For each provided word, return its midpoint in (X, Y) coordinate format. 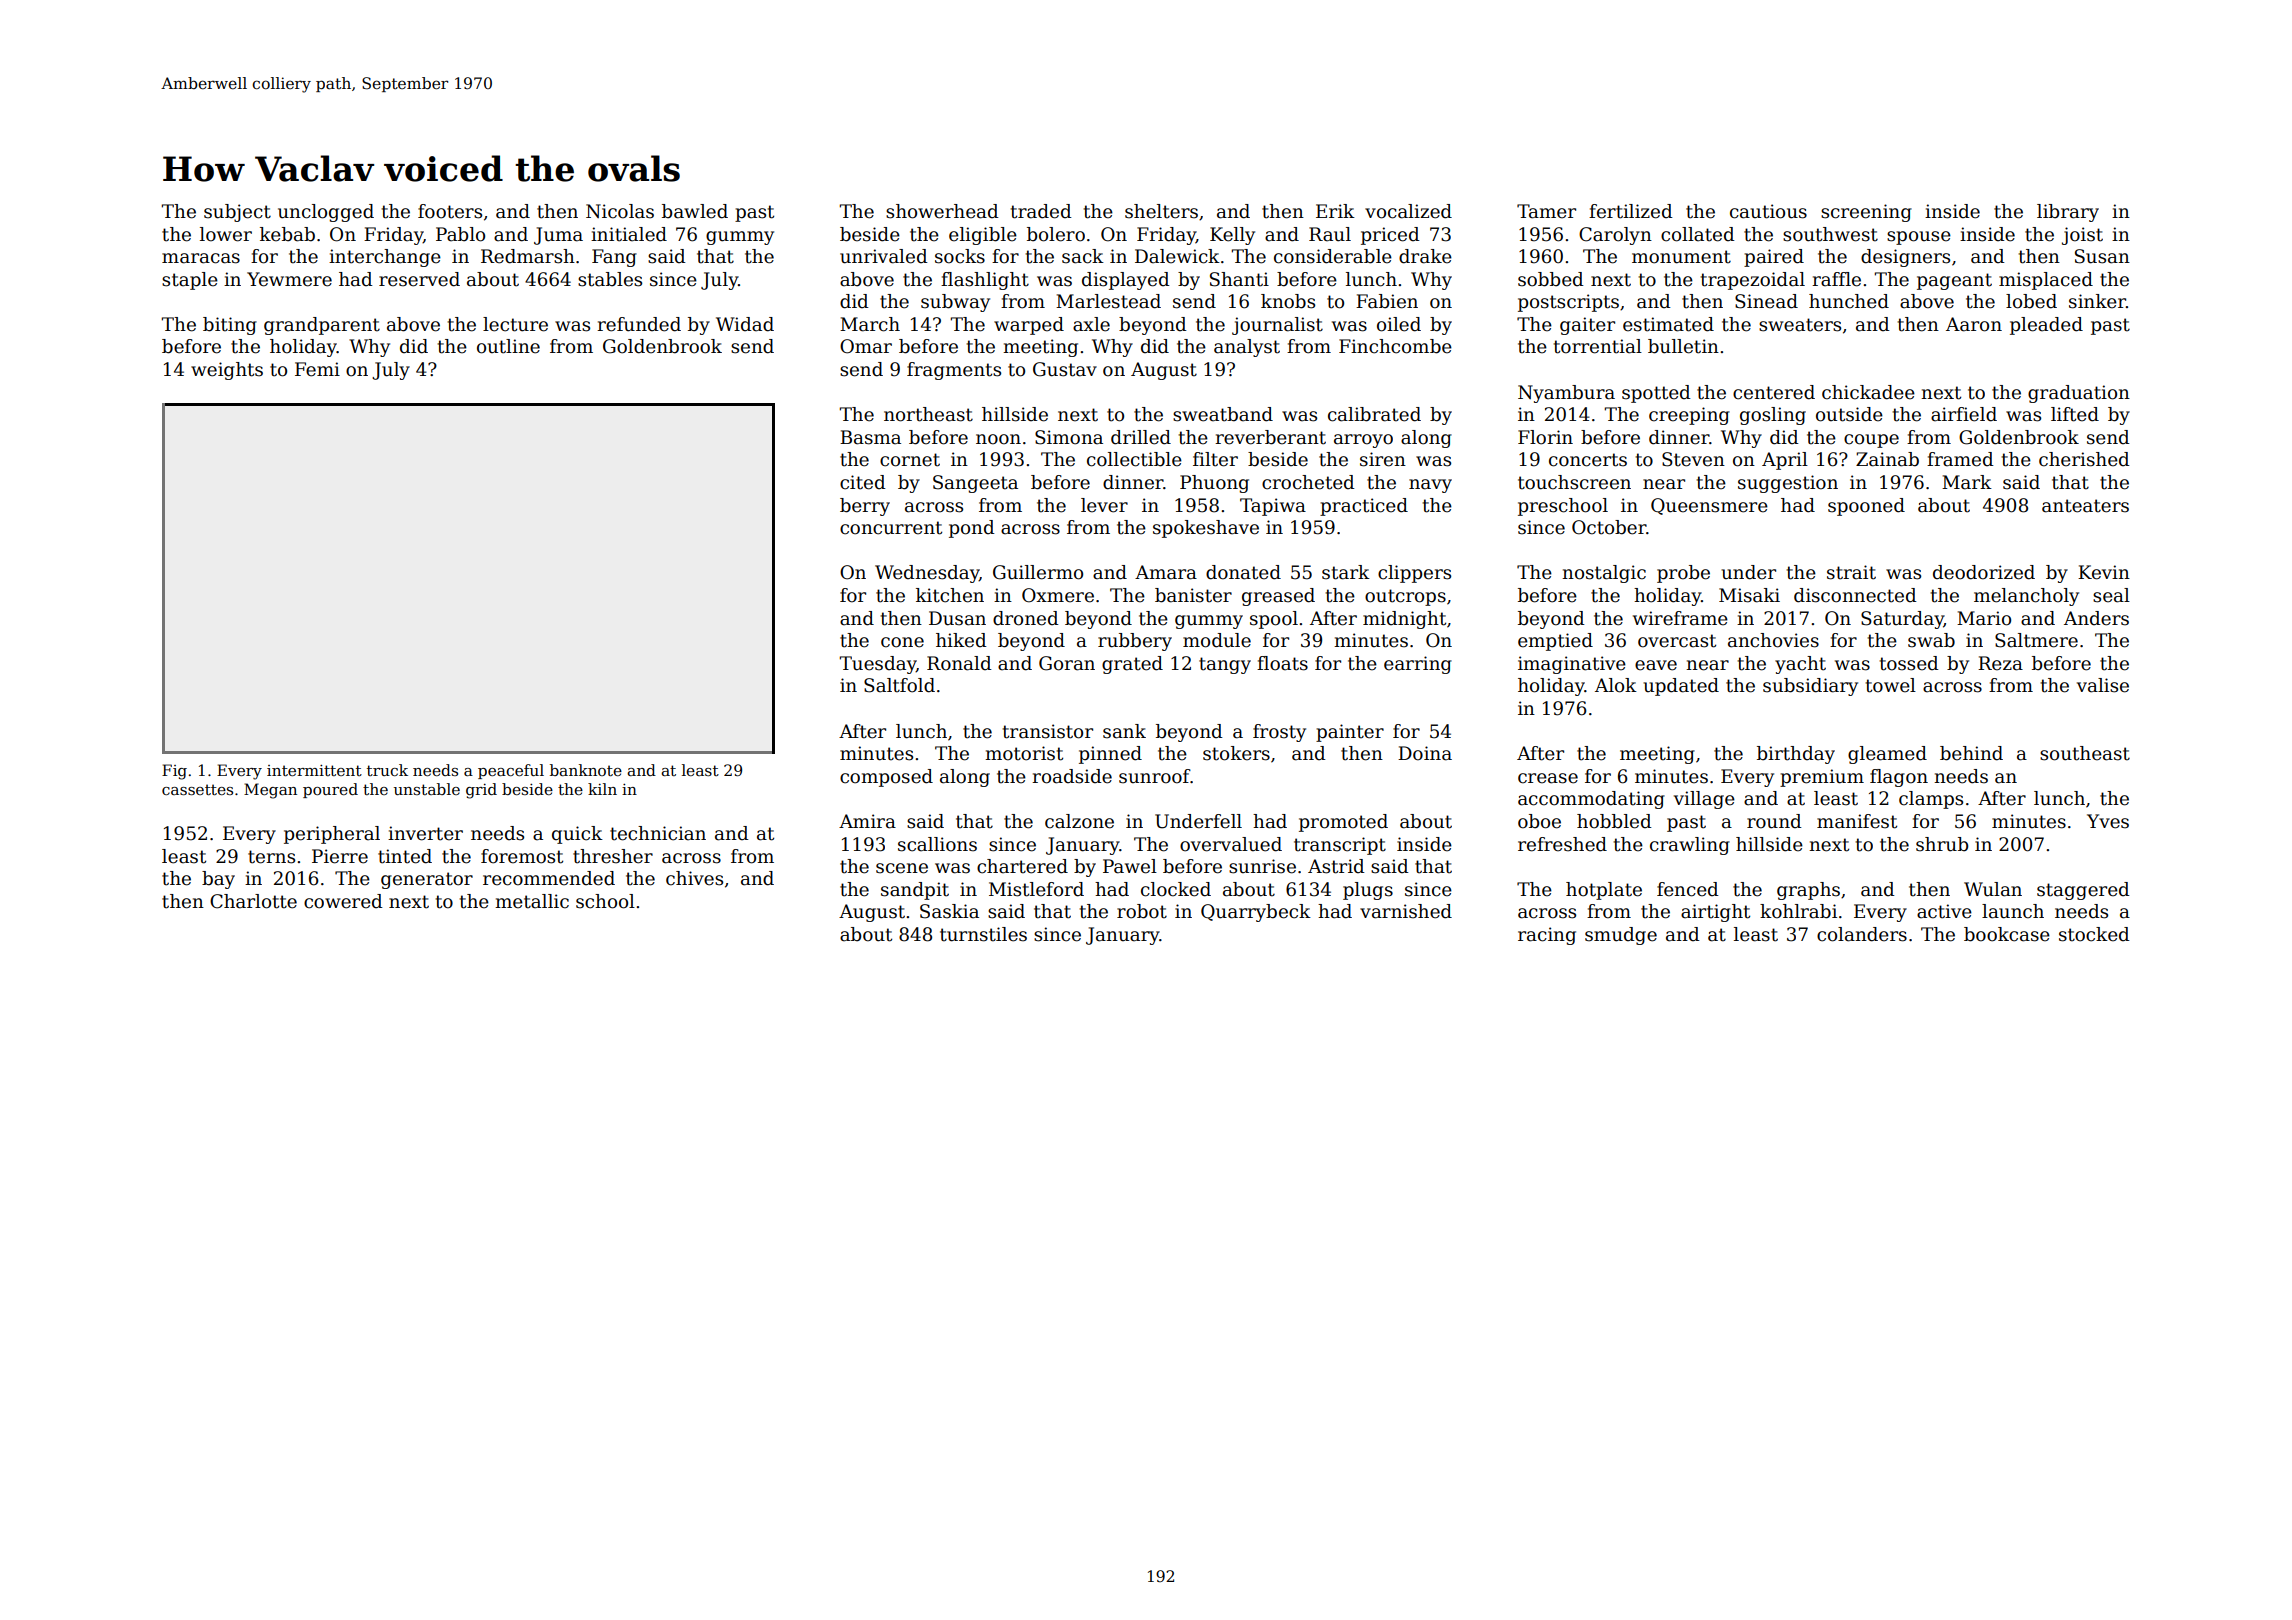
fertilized (1631, 211)
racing (1547, 936)
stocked (2094, 934)
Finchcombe (1395, 346)
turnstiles (983, 934)
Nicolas (620, 211)
